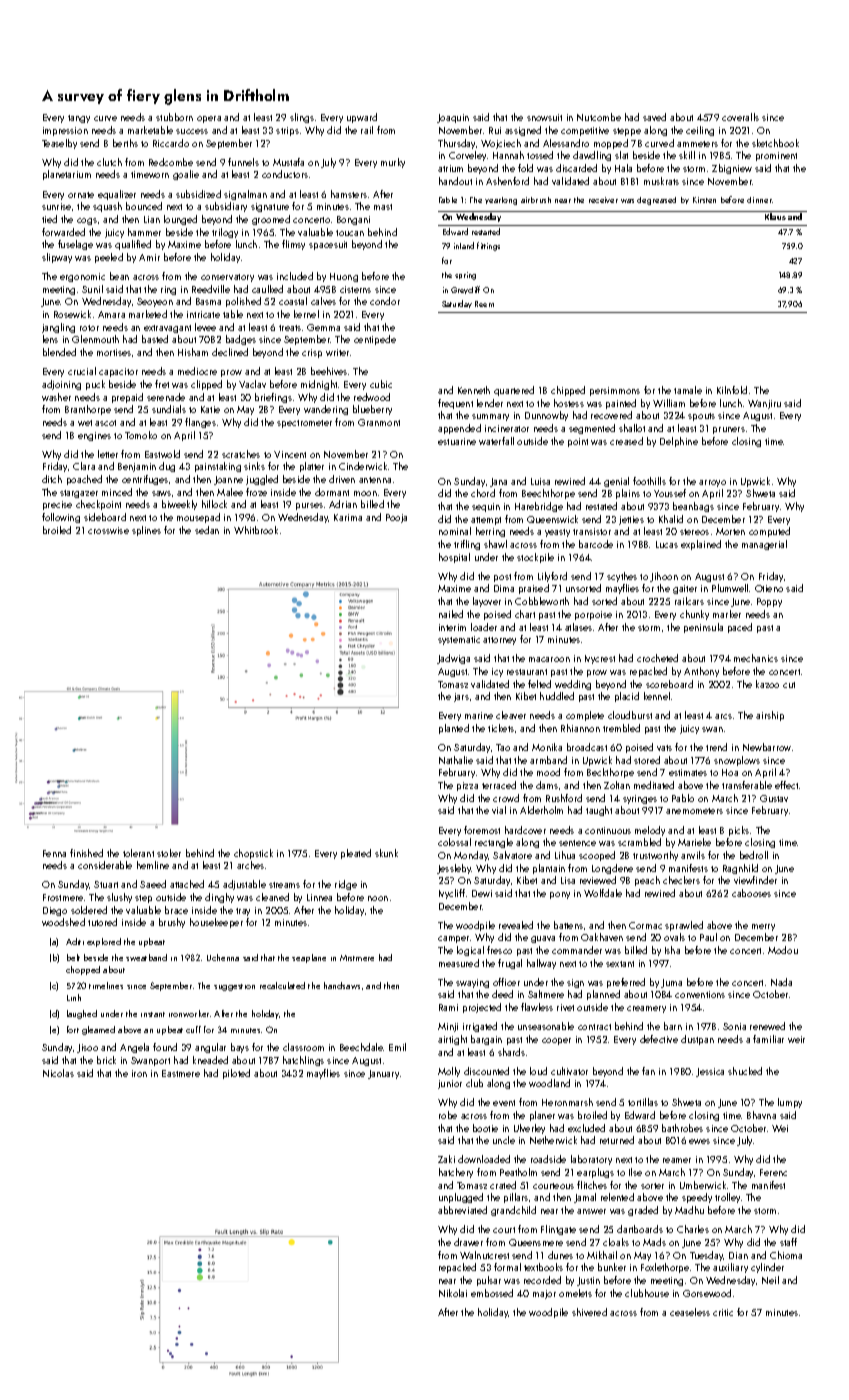  Describe the element at coordinates (703, 628) in the document. I see `peninsula` at that location.
